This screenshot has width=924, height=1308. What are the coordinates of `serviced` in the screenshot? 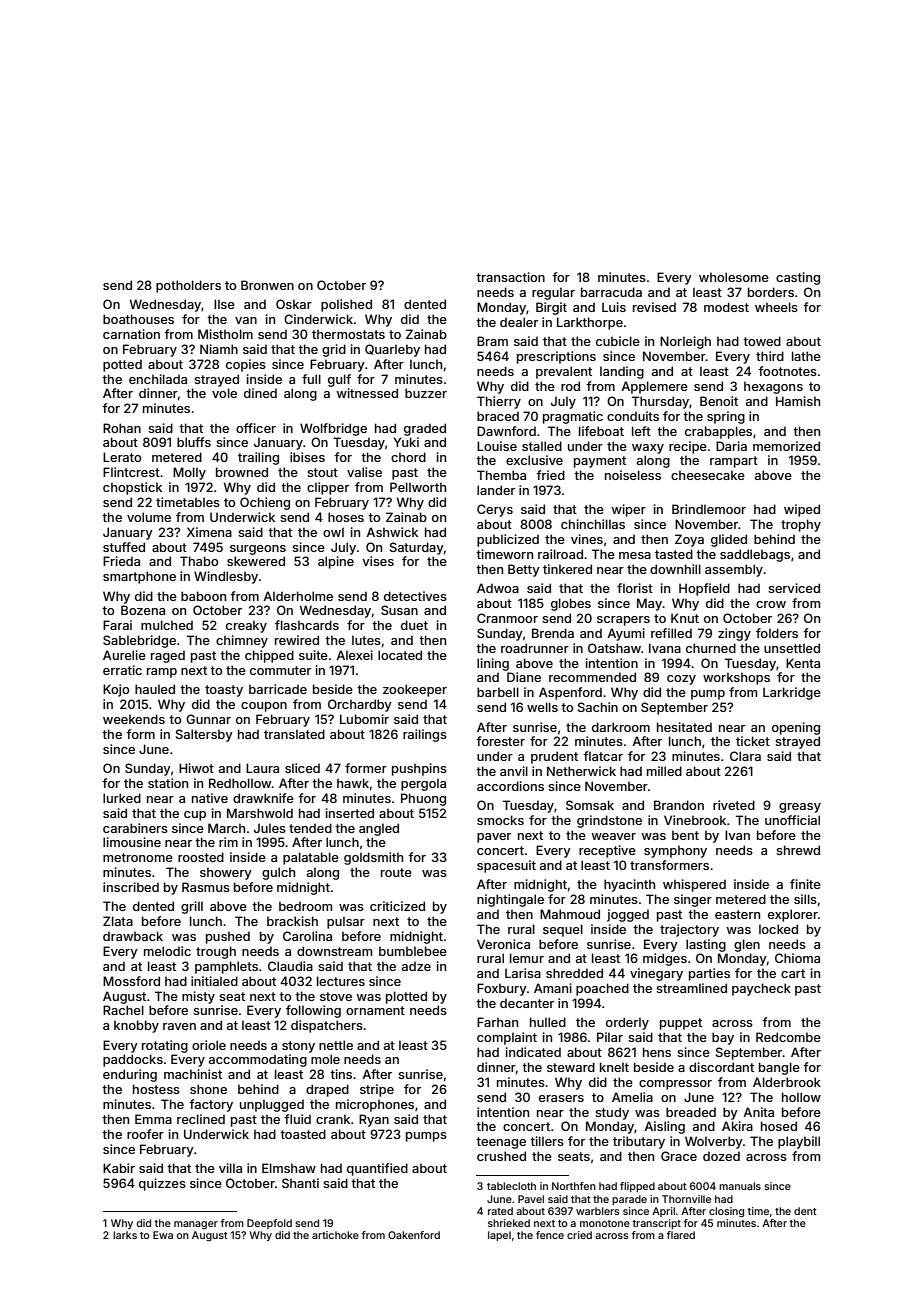 It's located at (794, 588).
